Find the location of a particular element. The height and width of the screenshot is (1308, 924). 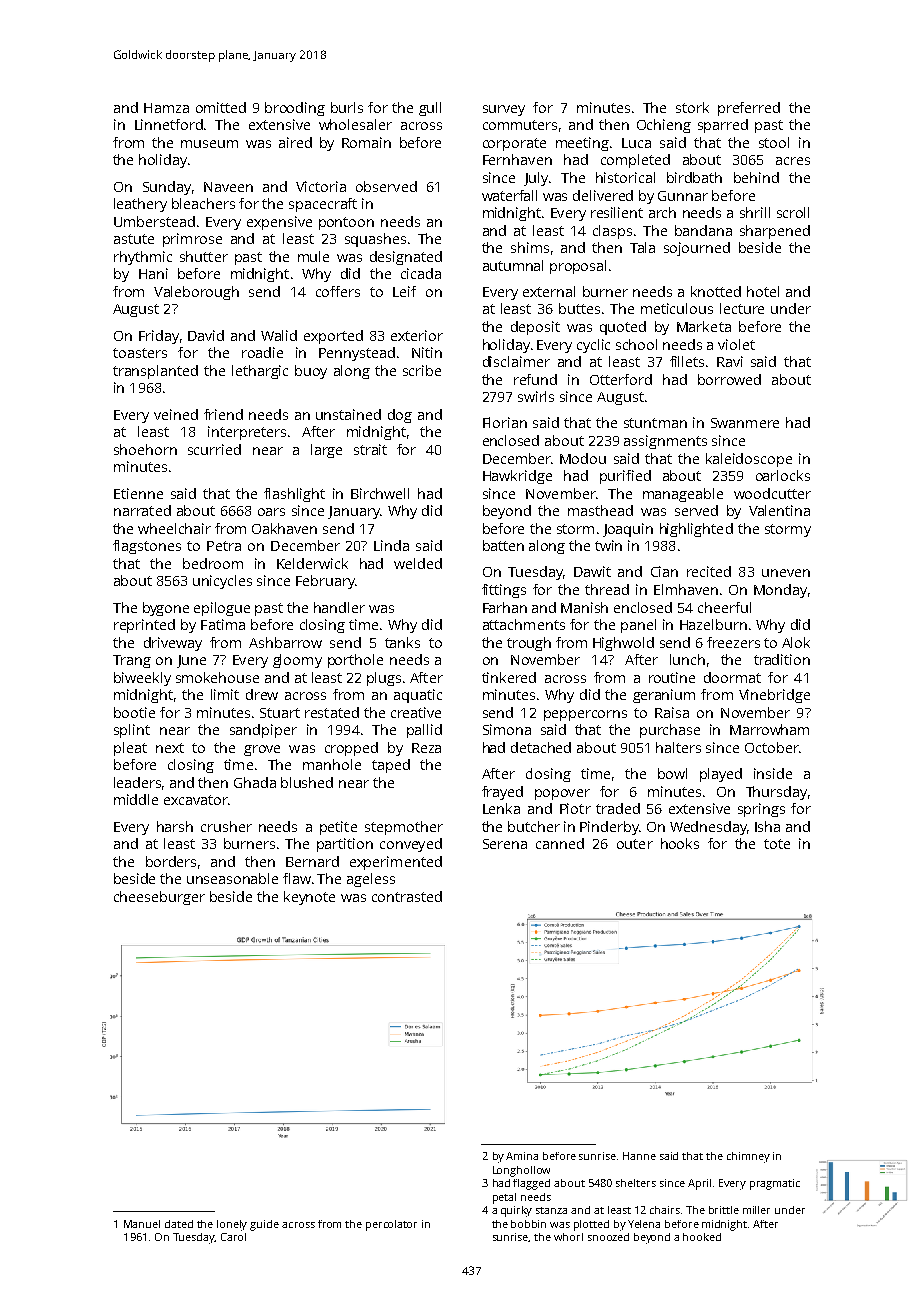

smokehouse is located at coordinates (217, 677).
